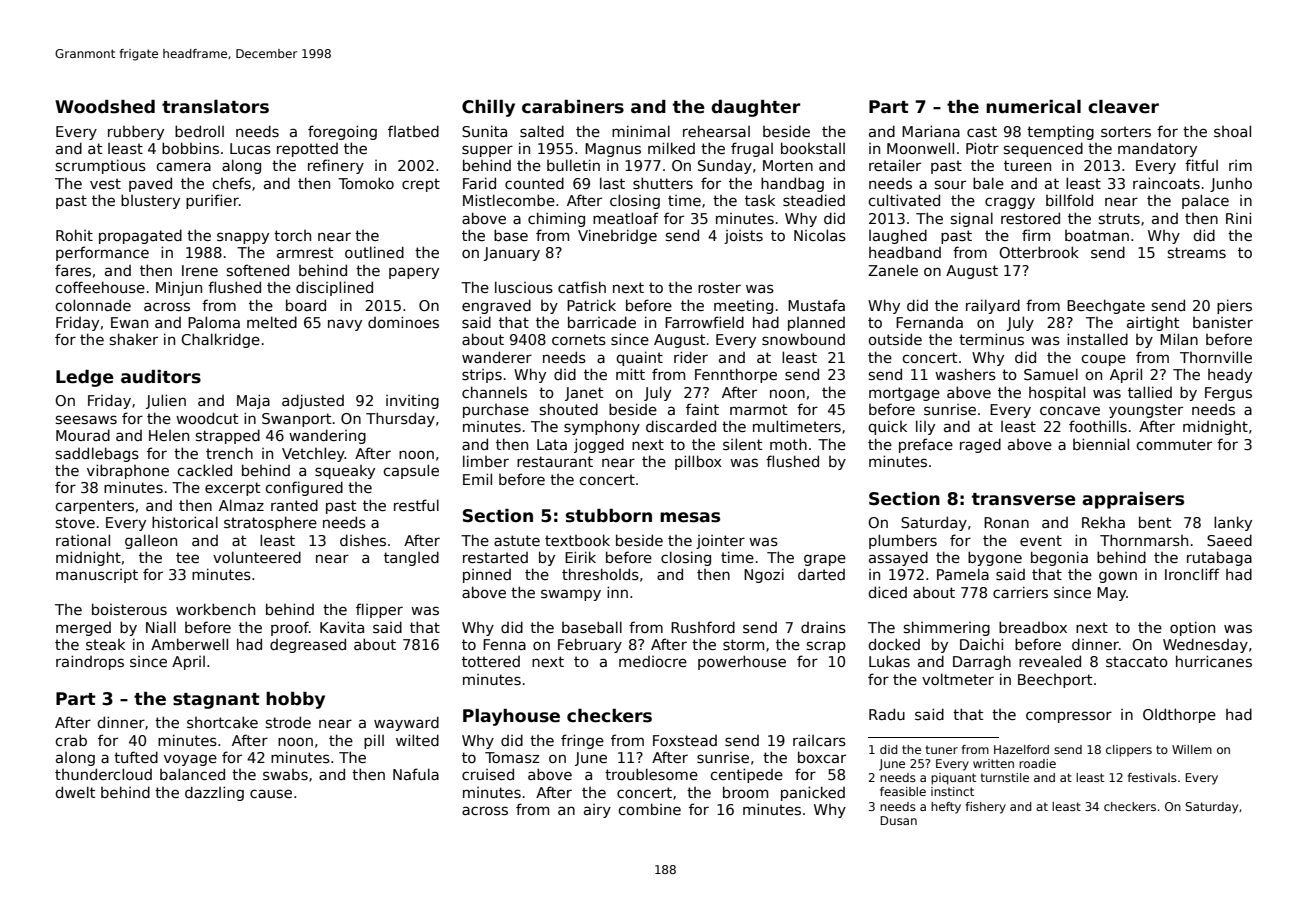 Image resolution: width=1308 pixels, height=924 pixels. Describe the element at coordinates (991, 339) in the screenshot. I see `terminus` at that location.
